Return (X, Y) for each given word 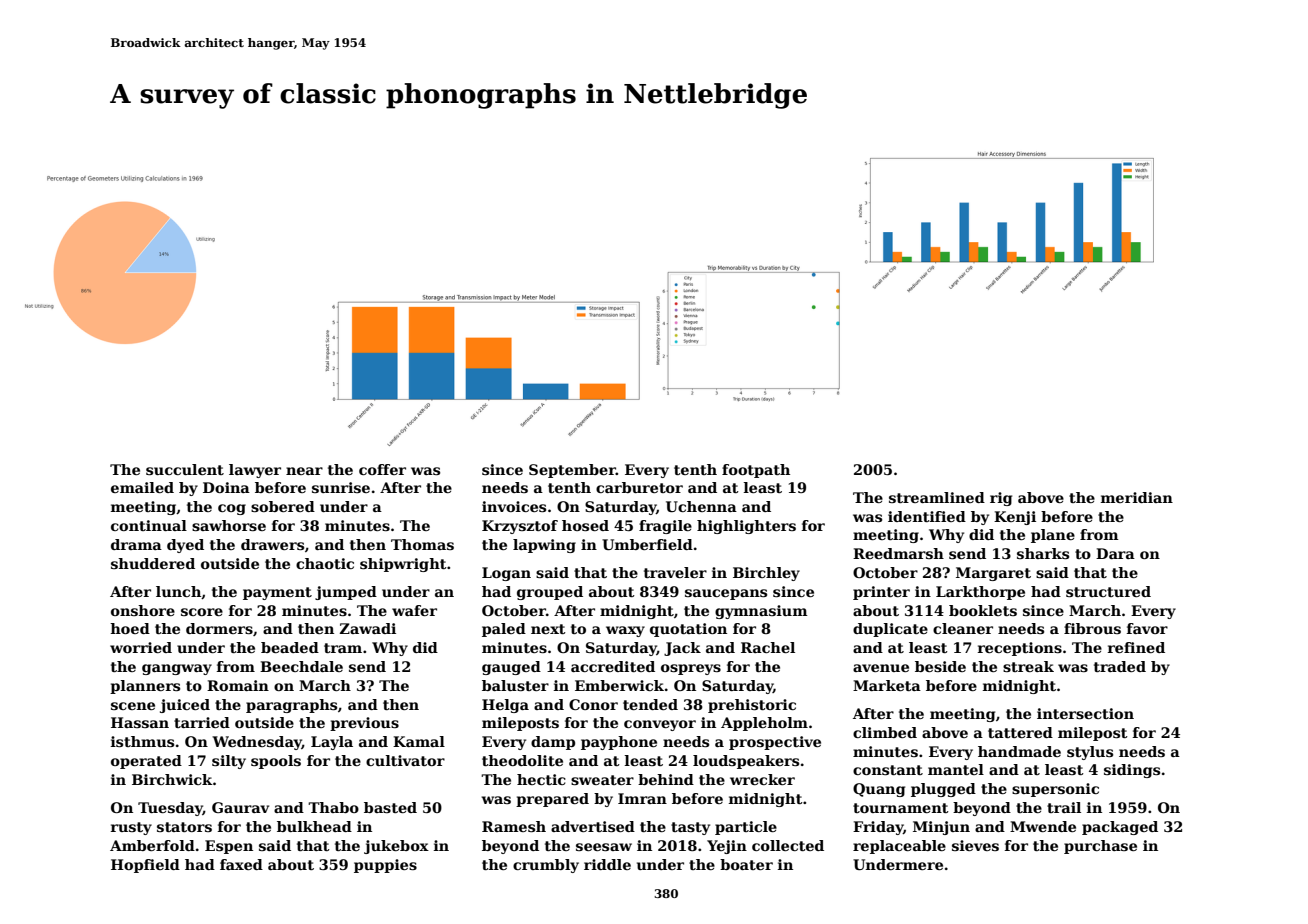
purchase (1100, 847)
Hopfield (145, 866)
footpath (756, 471)
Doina (226, 487)
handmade (1019, 751)
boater (746, 864)
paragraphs (291, 706)
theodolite (522, 760)
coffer (382, 469)
